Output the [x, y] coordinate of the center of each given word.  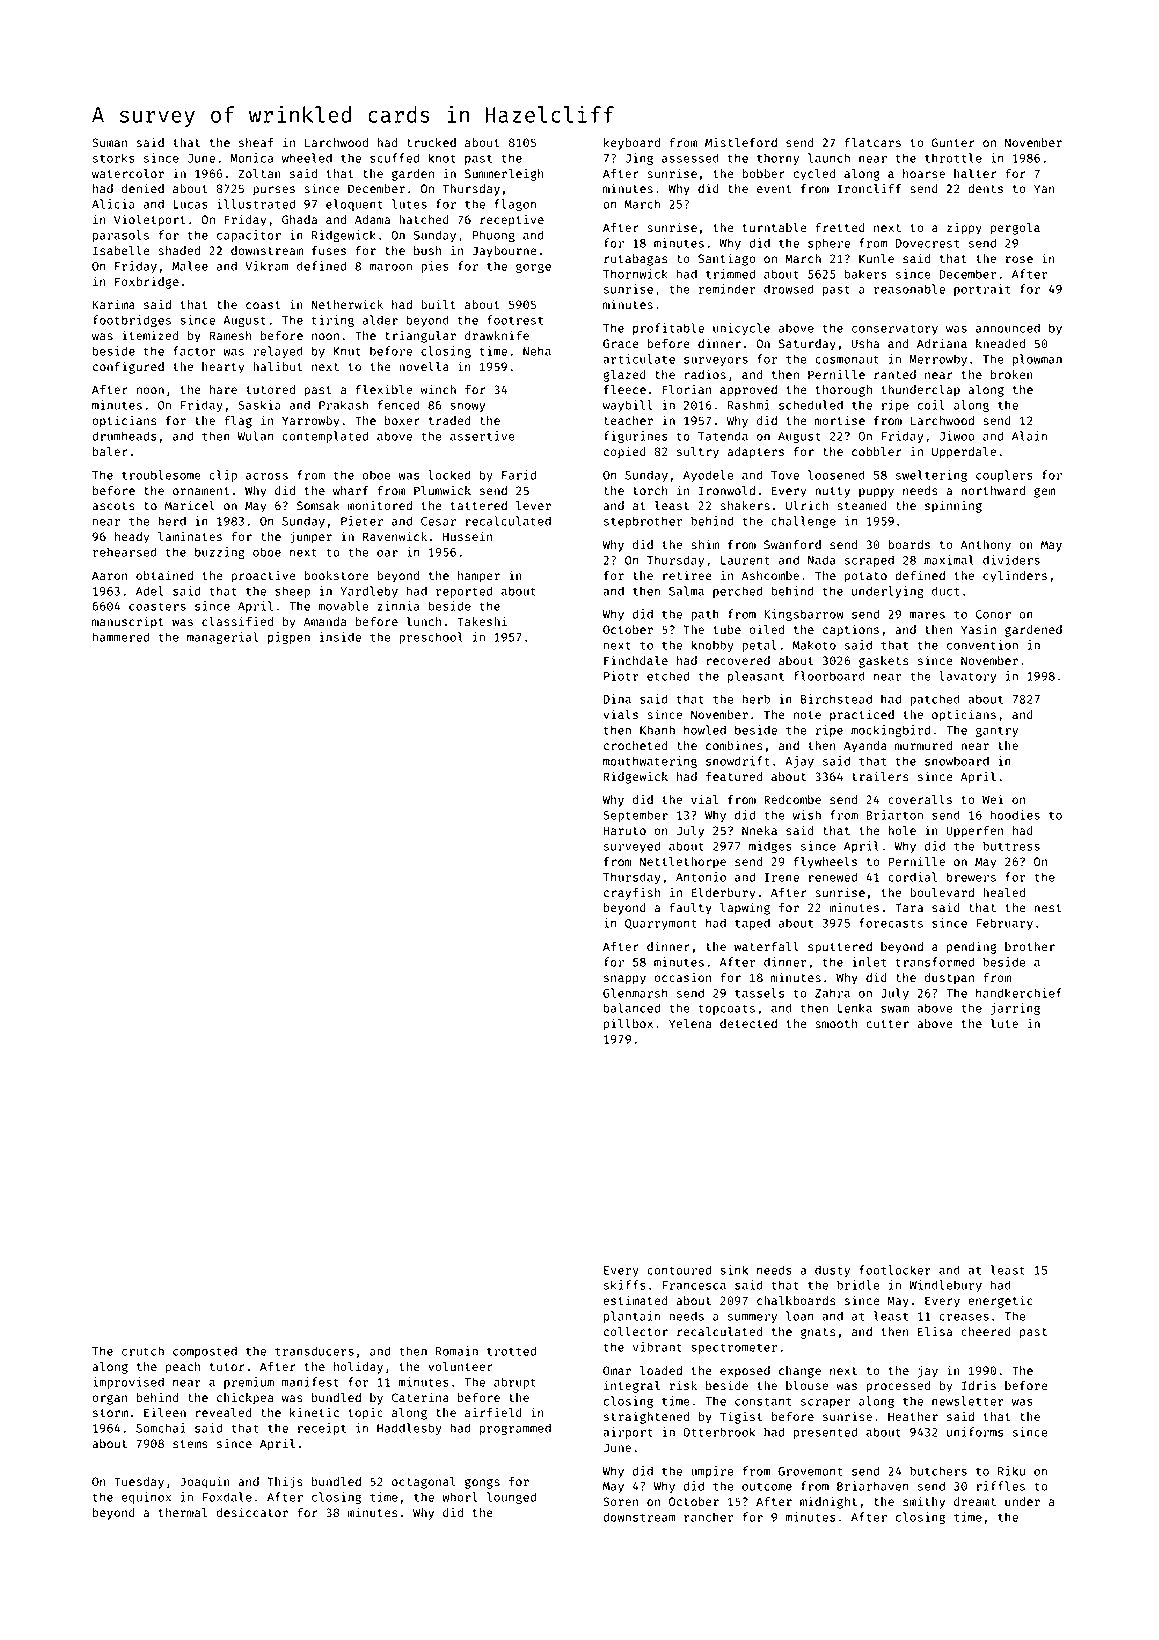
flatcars [873, 142]
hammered [121, 637]
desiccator [252, 1512]
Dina [617, 699]
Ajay [799, 762]
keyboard [632, 144]
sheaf [256, 142]
